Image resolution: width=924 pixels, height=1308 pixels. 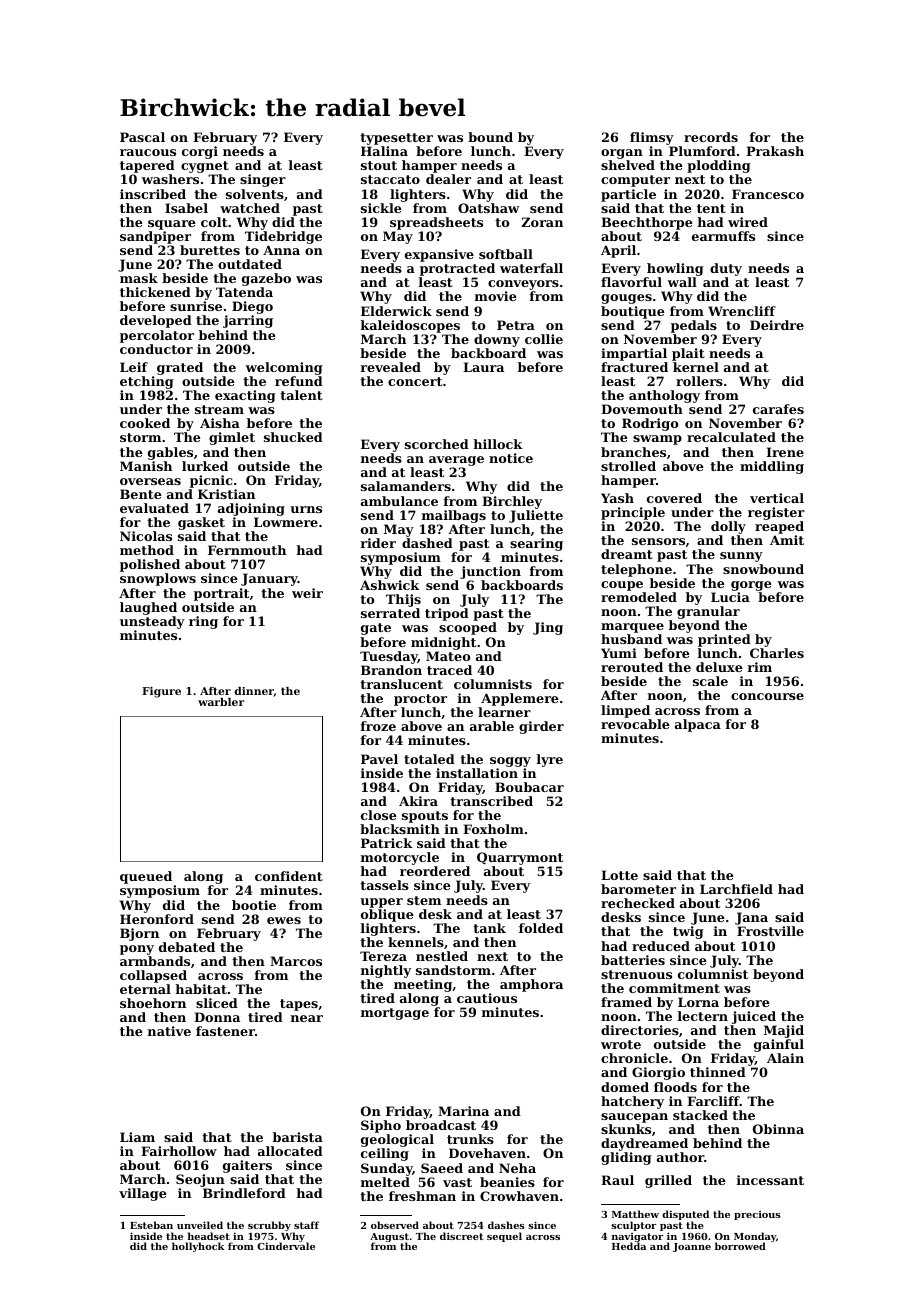 What do you see at coordinates (169, 1031) in the page?
I see `native` at bounding box center [169, 1031].
